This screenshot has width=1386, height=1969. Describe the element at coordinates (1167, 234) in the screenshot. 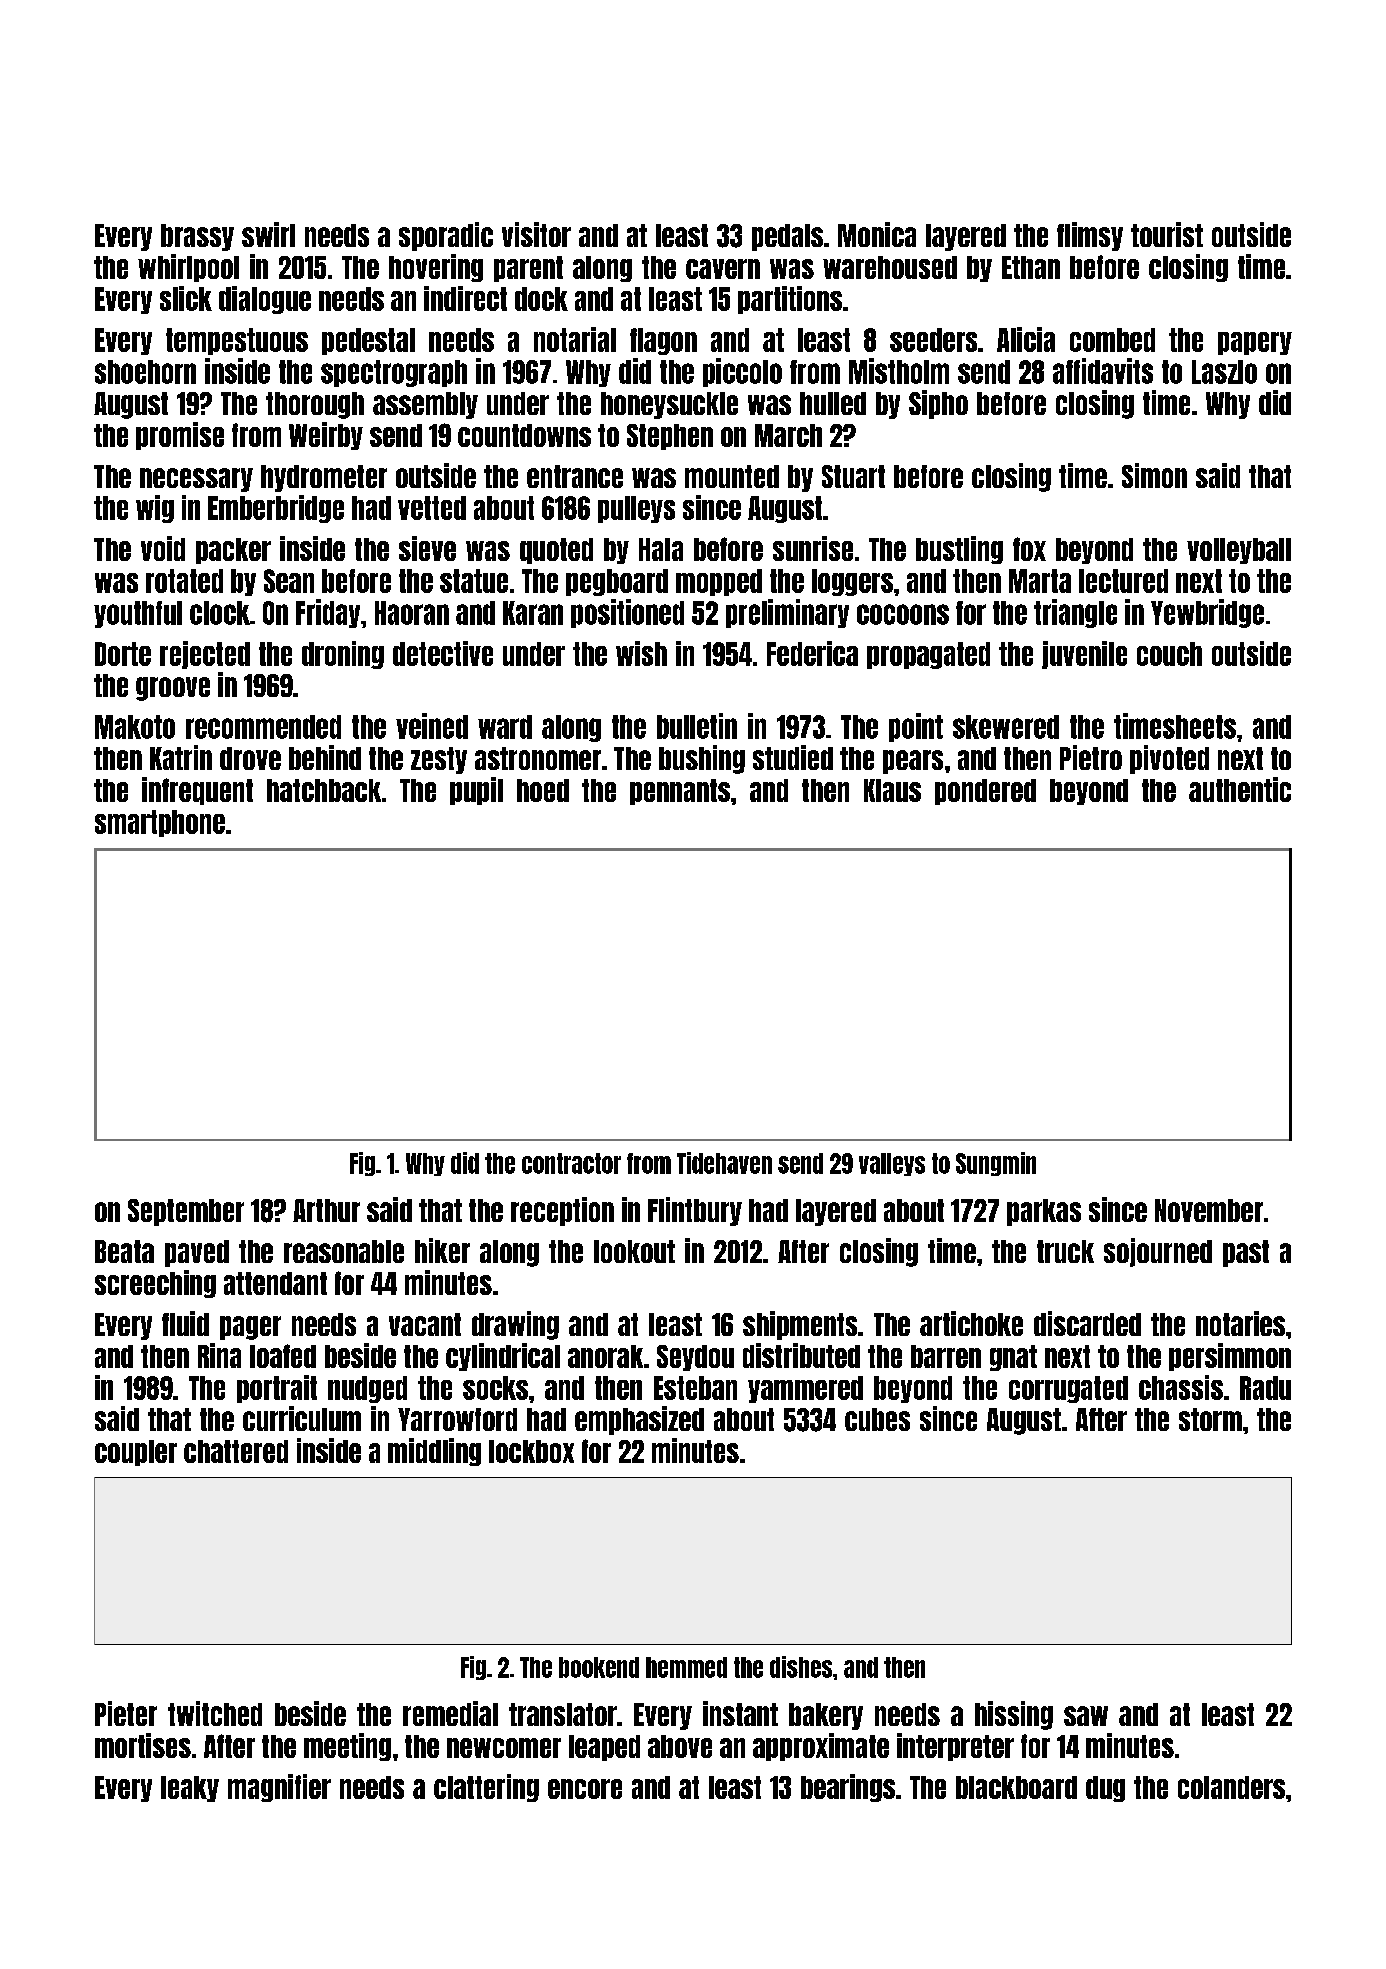

I see `tourist` at that location.
